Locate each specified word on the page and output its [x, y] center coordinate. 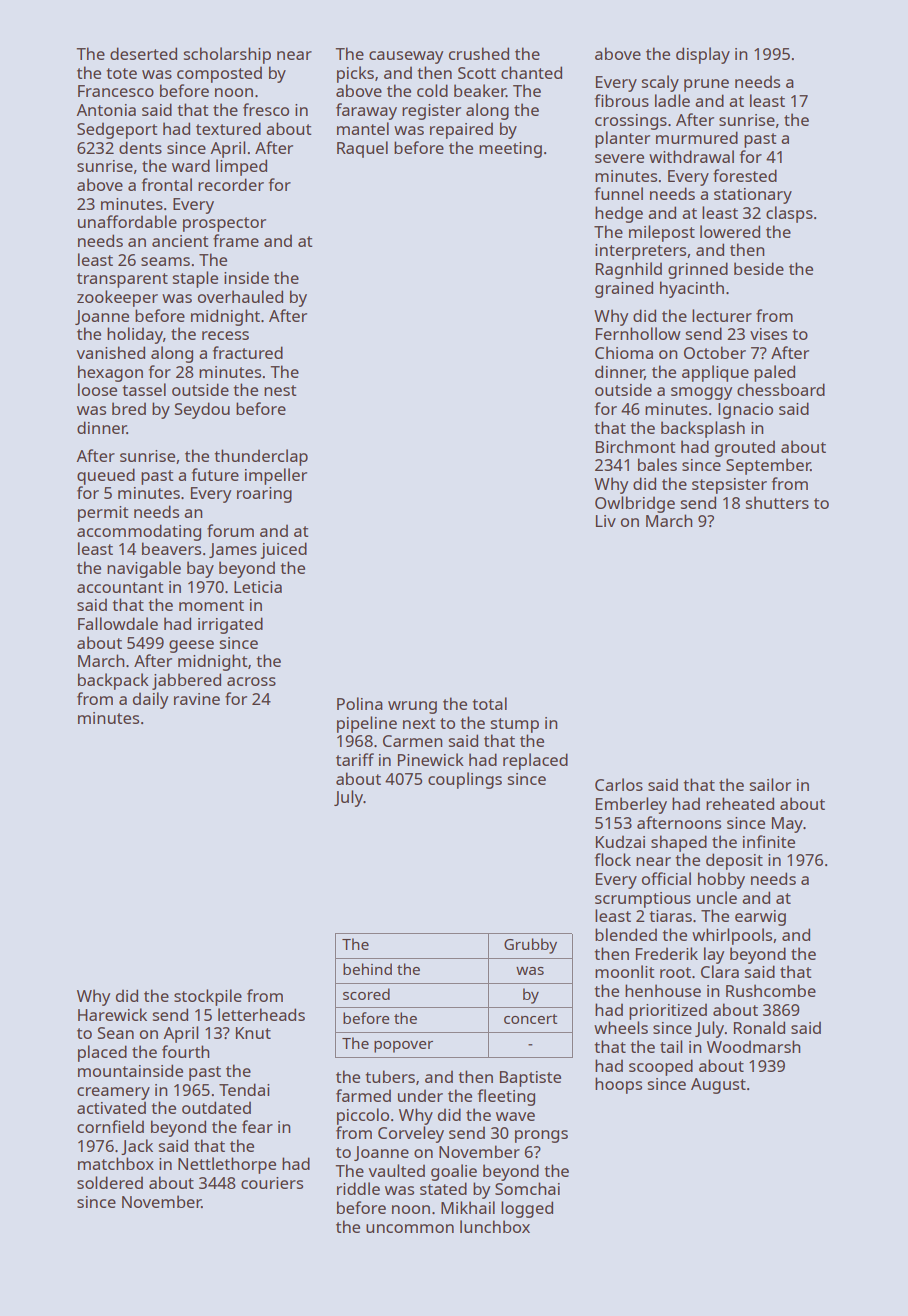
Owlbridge [635, 504]
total [489, 703]
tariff [355, 759]
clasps [789, 214]
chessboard [781, 389]
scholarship [227, 55]
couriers [272, 1183]
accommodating [139, 532]
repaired [461, 130]
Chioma [624, 352]
